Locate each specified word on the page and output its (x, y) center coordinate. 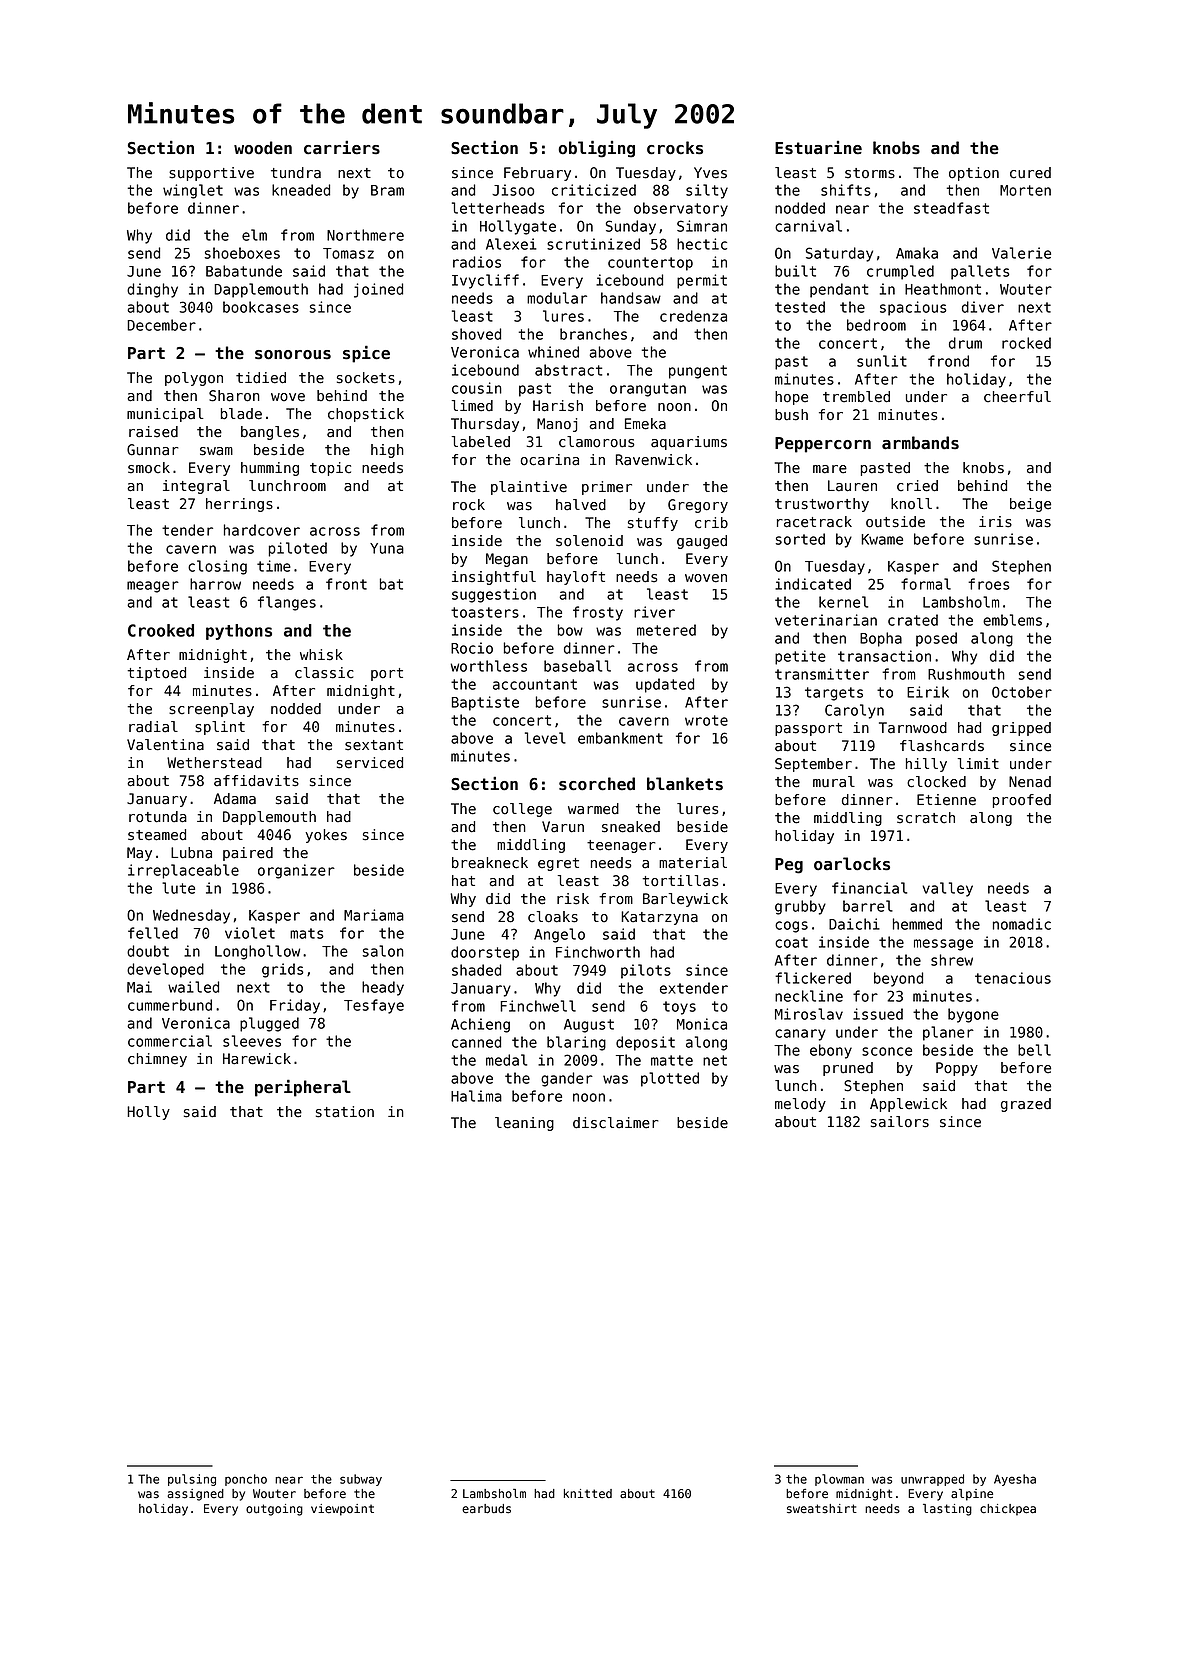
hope (791, 398)
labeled (481, 442)
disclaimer (615, 1123)
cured (1030, 173)
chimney (157, 1060)
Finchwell (538, 1006)
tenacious (1013, 978)
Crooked (161, 630)
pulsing (192, 1480)
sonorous (293, 355)
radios (477, 262)
